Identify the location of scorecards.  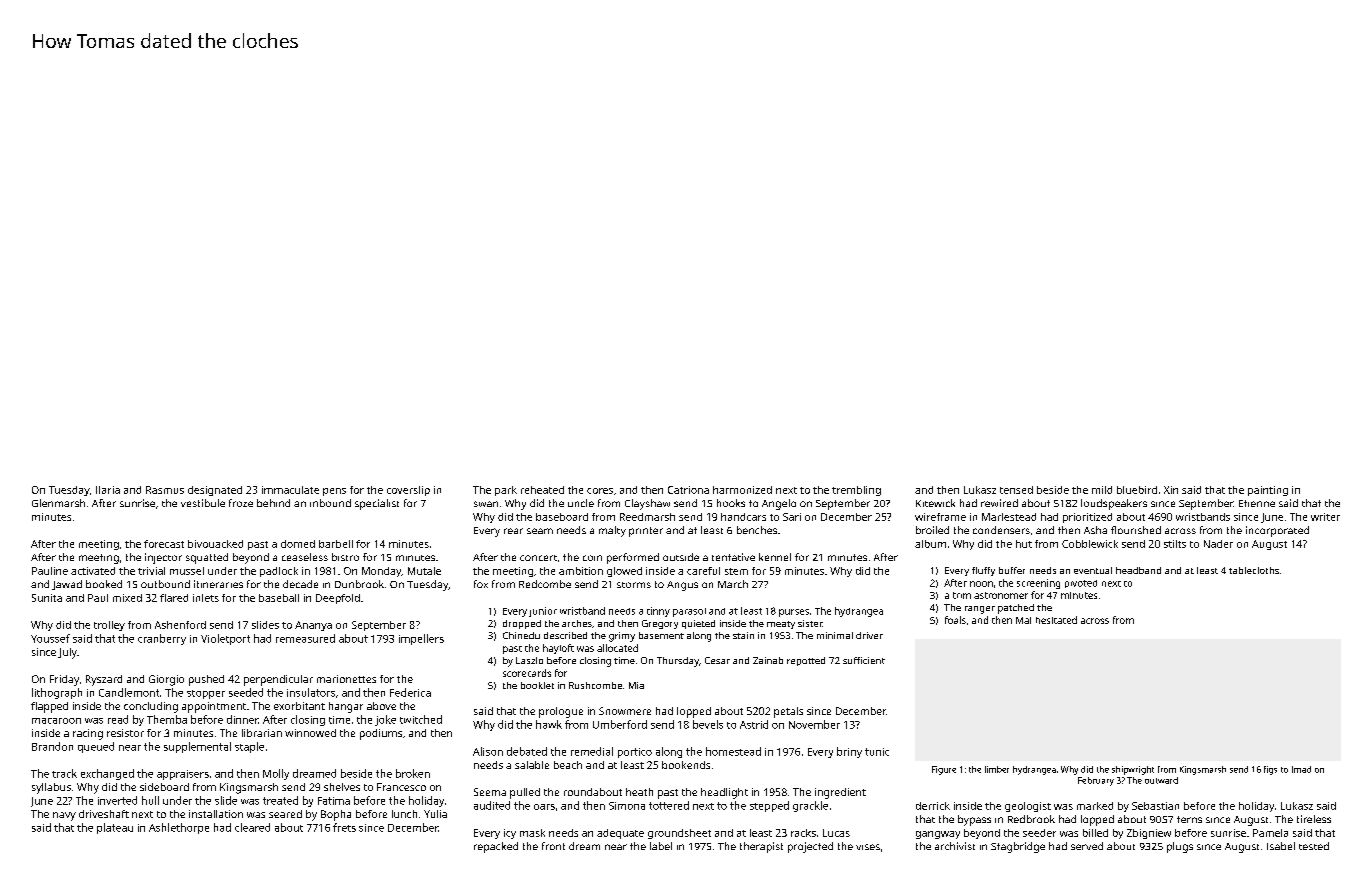
(527, 673).
